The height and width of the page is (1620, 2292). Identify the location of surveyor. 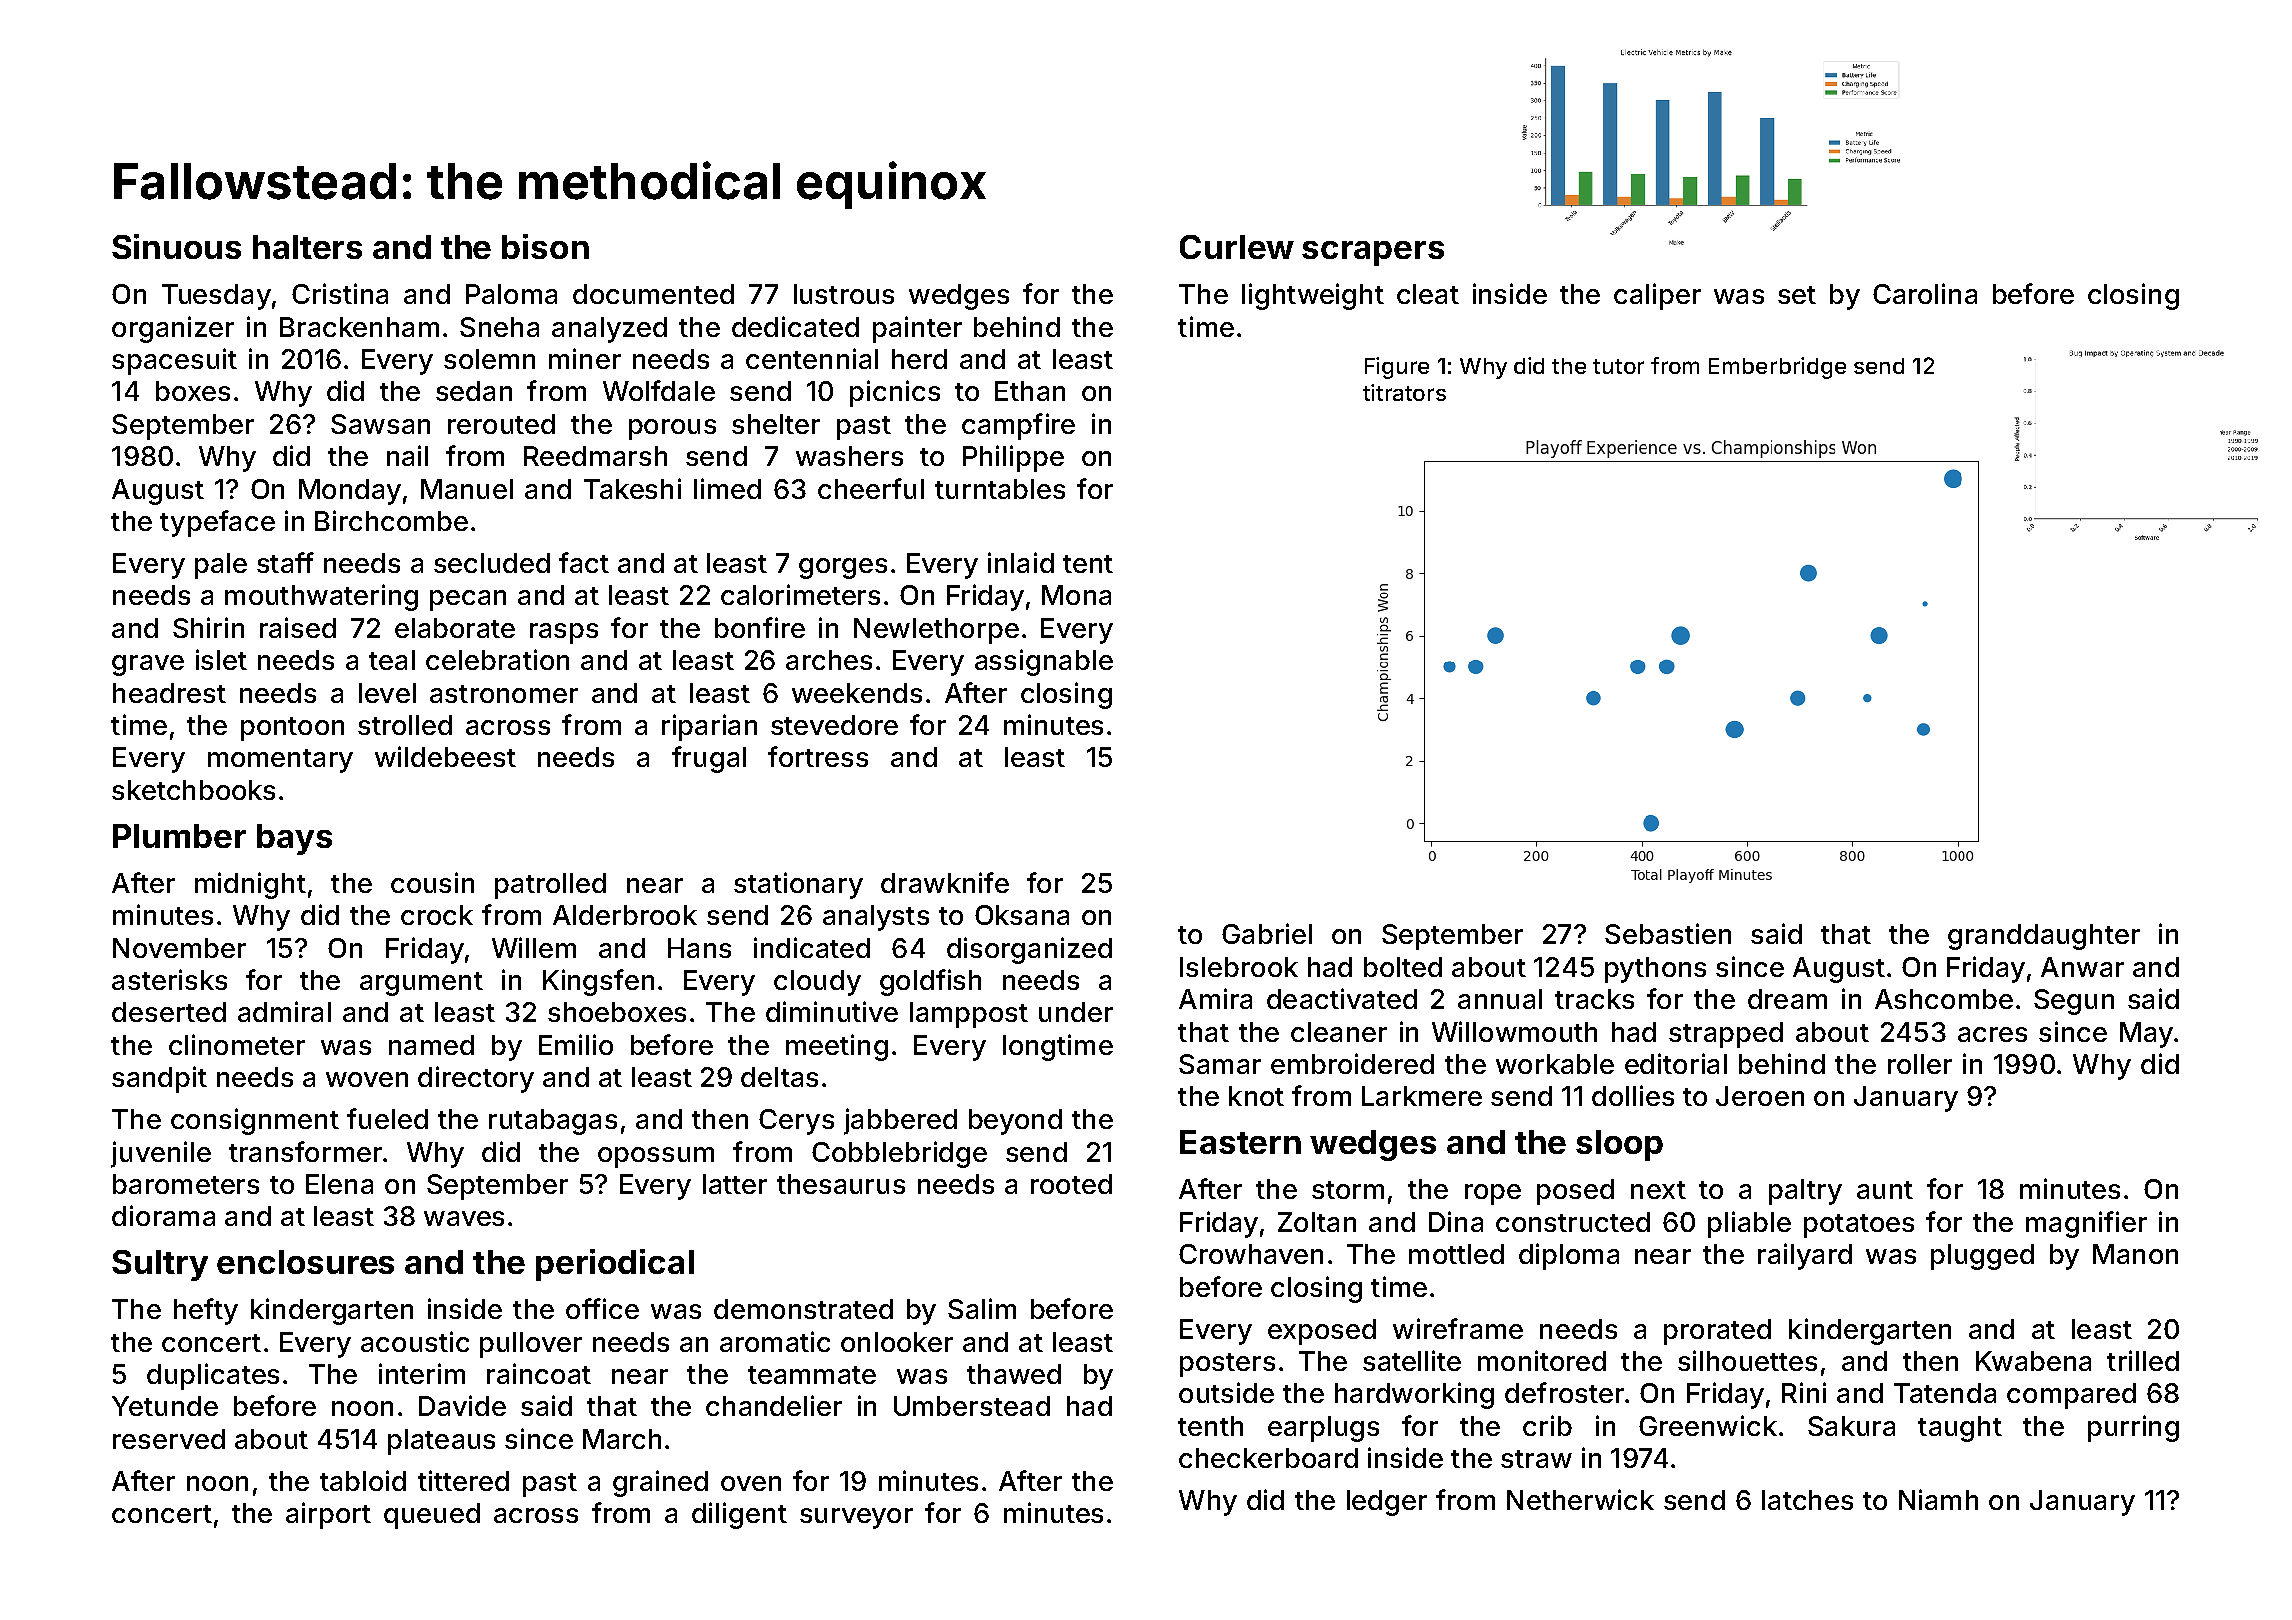
(856, 1518).
